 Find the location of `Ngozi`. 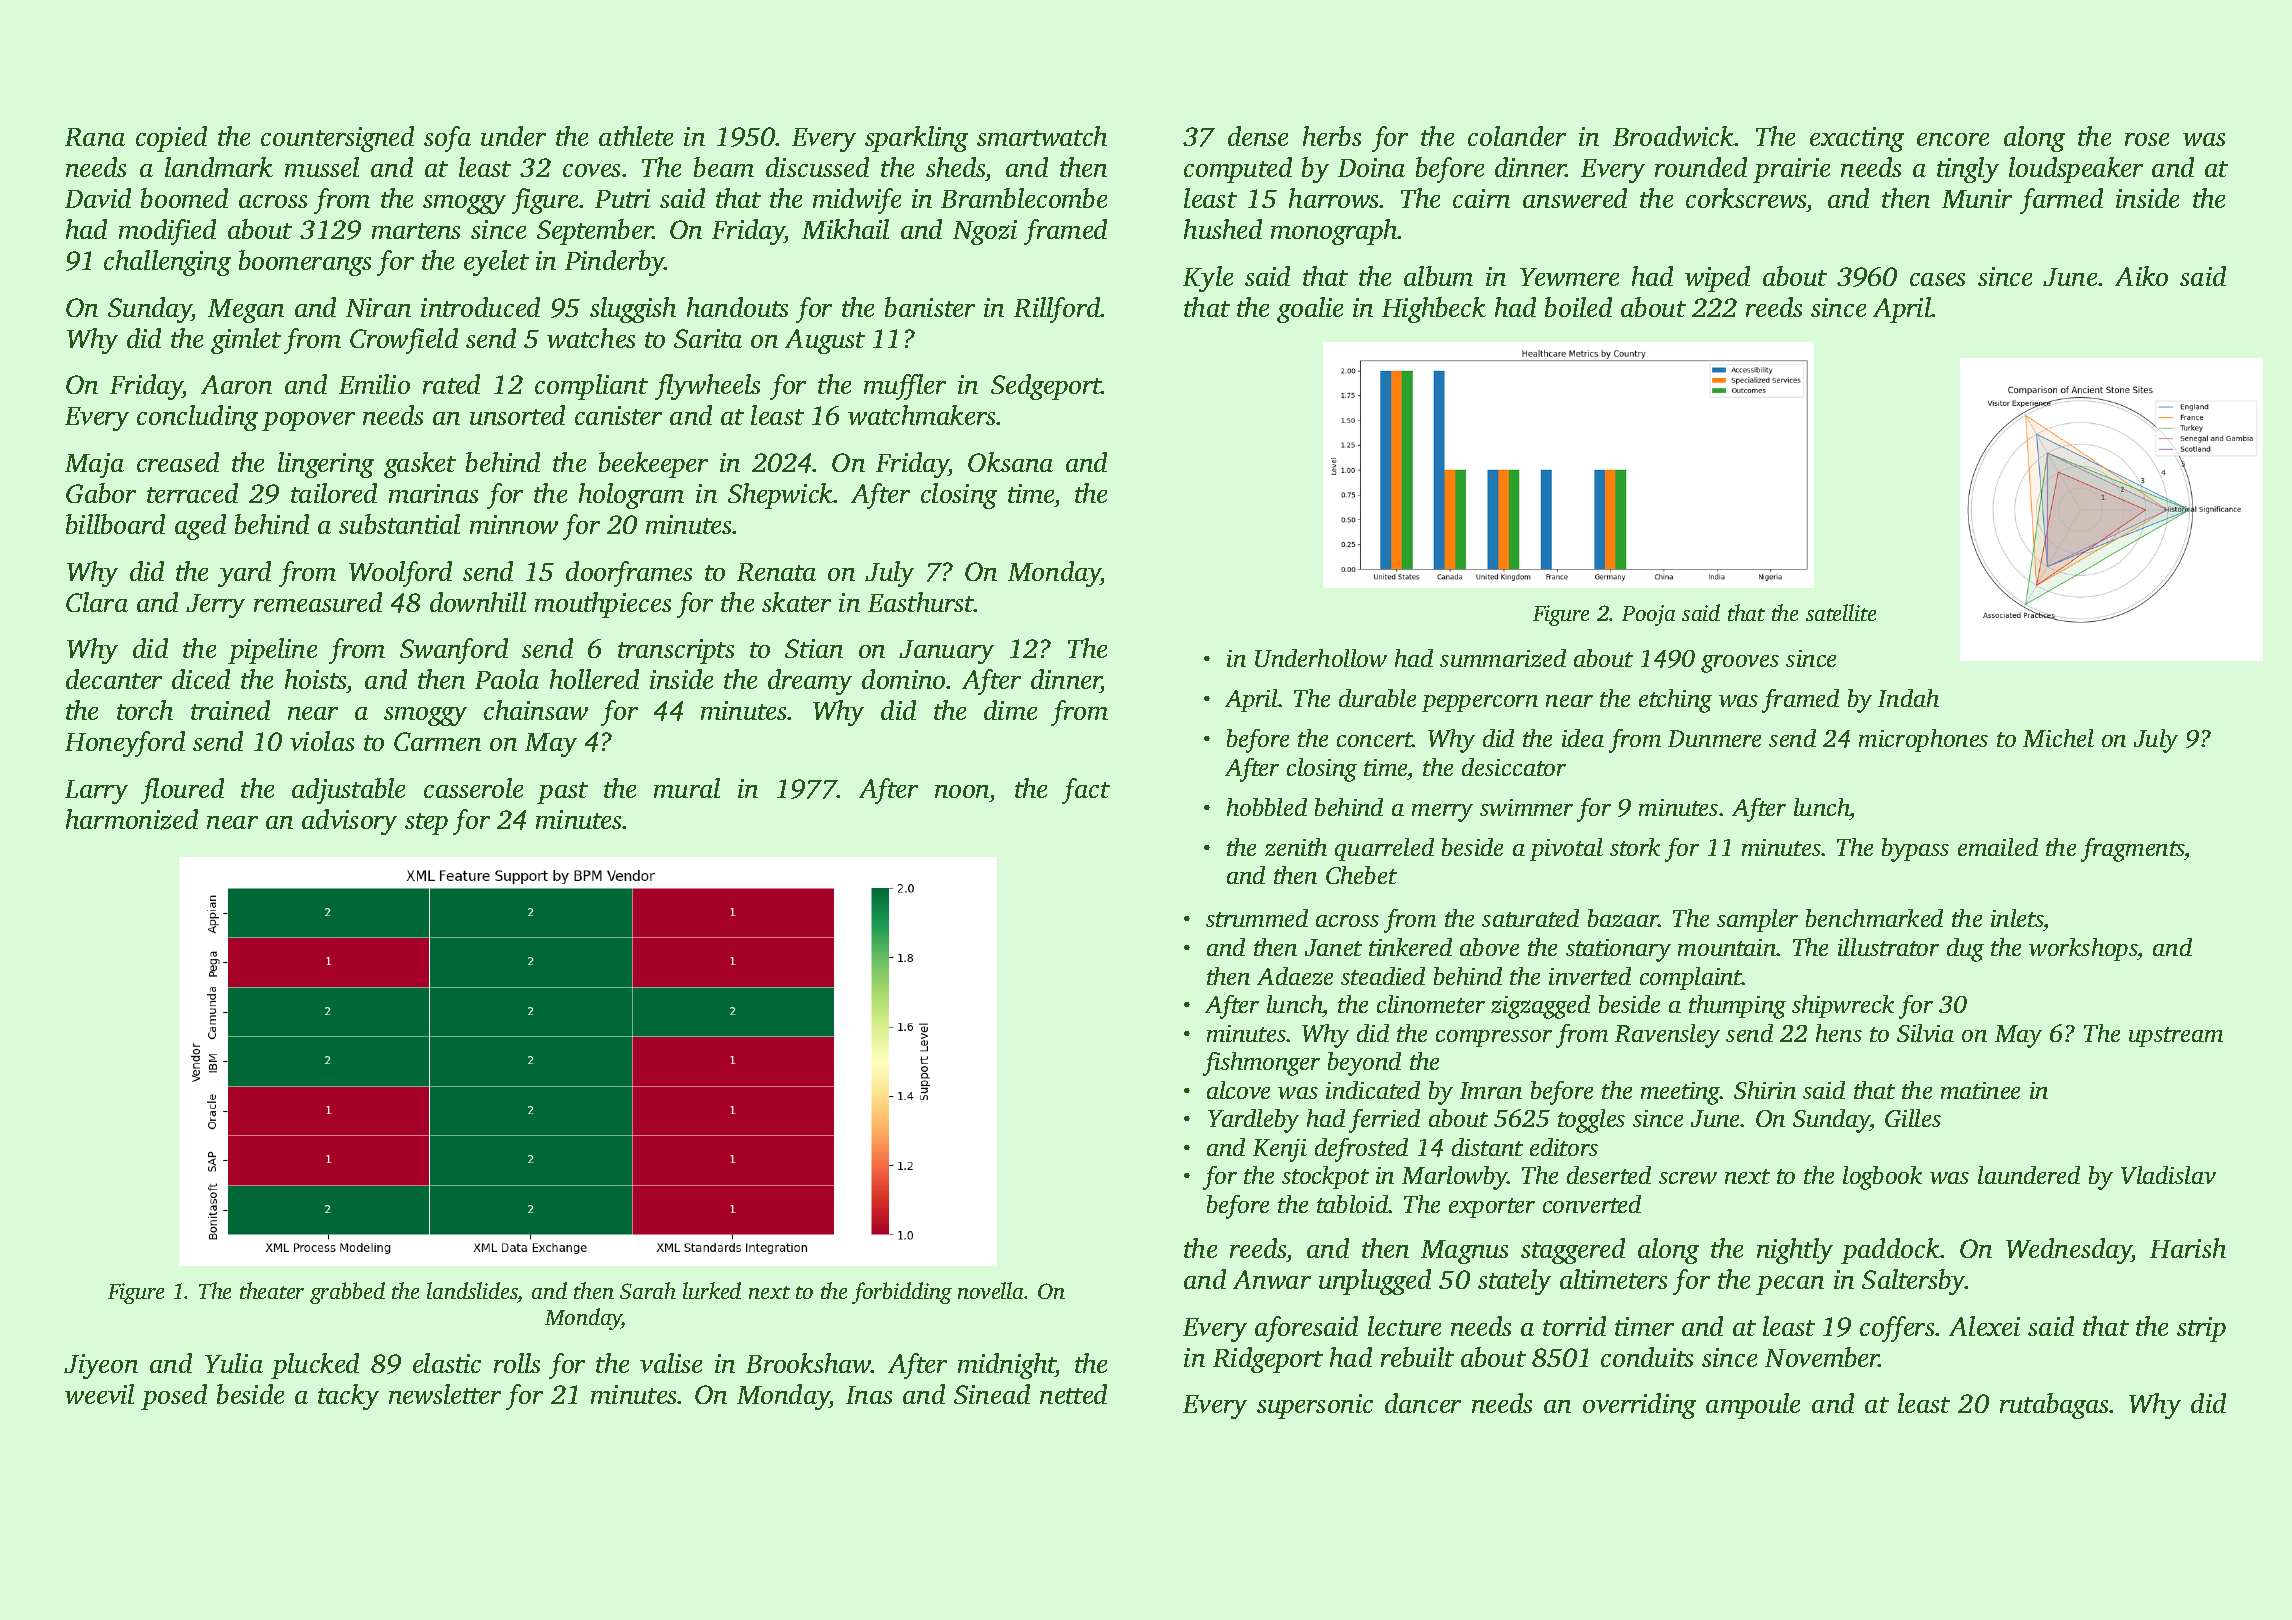

Ngozi is located at coordinates (985, 232).
